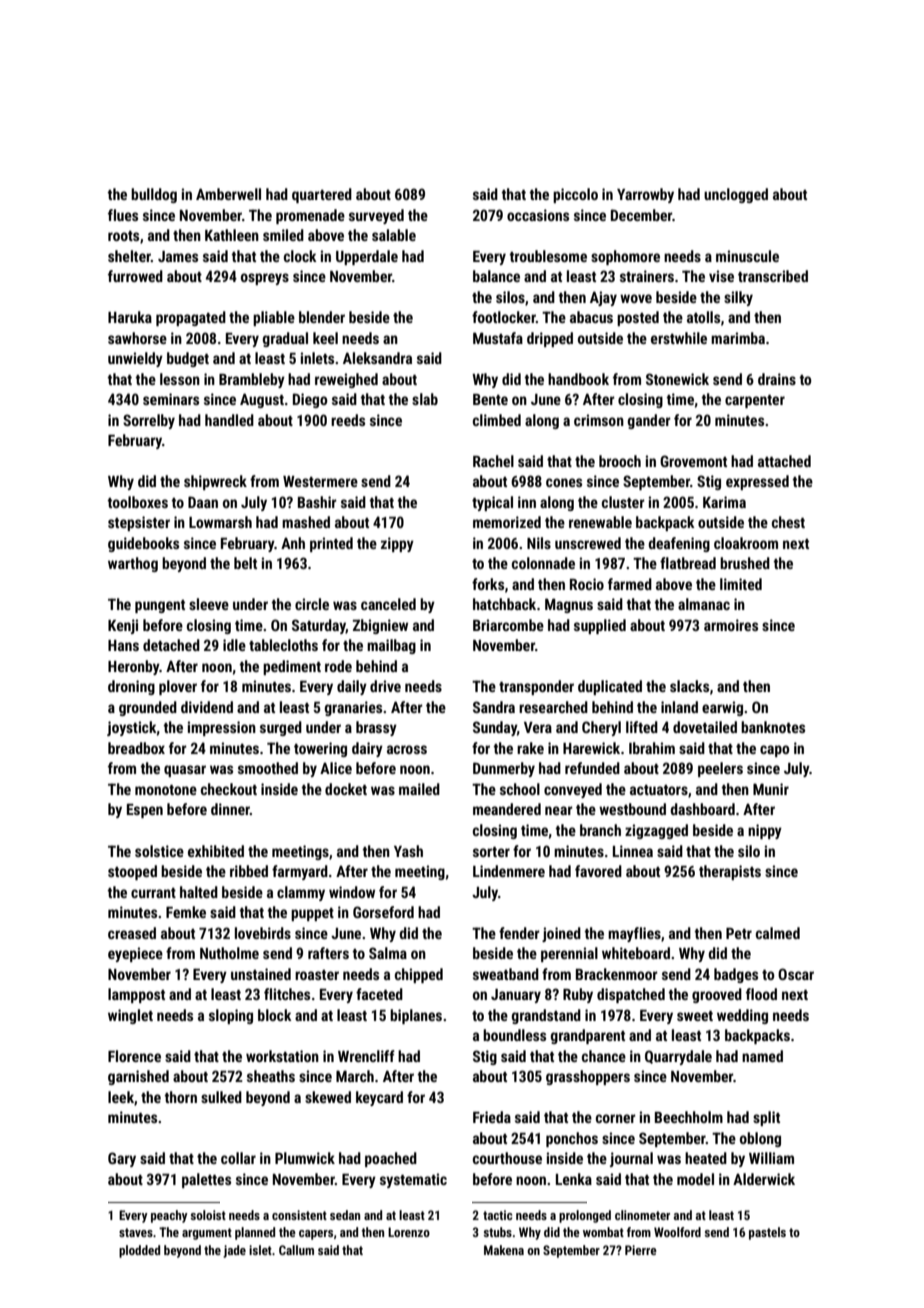  I want to click on warthog, so click(133, 564).
